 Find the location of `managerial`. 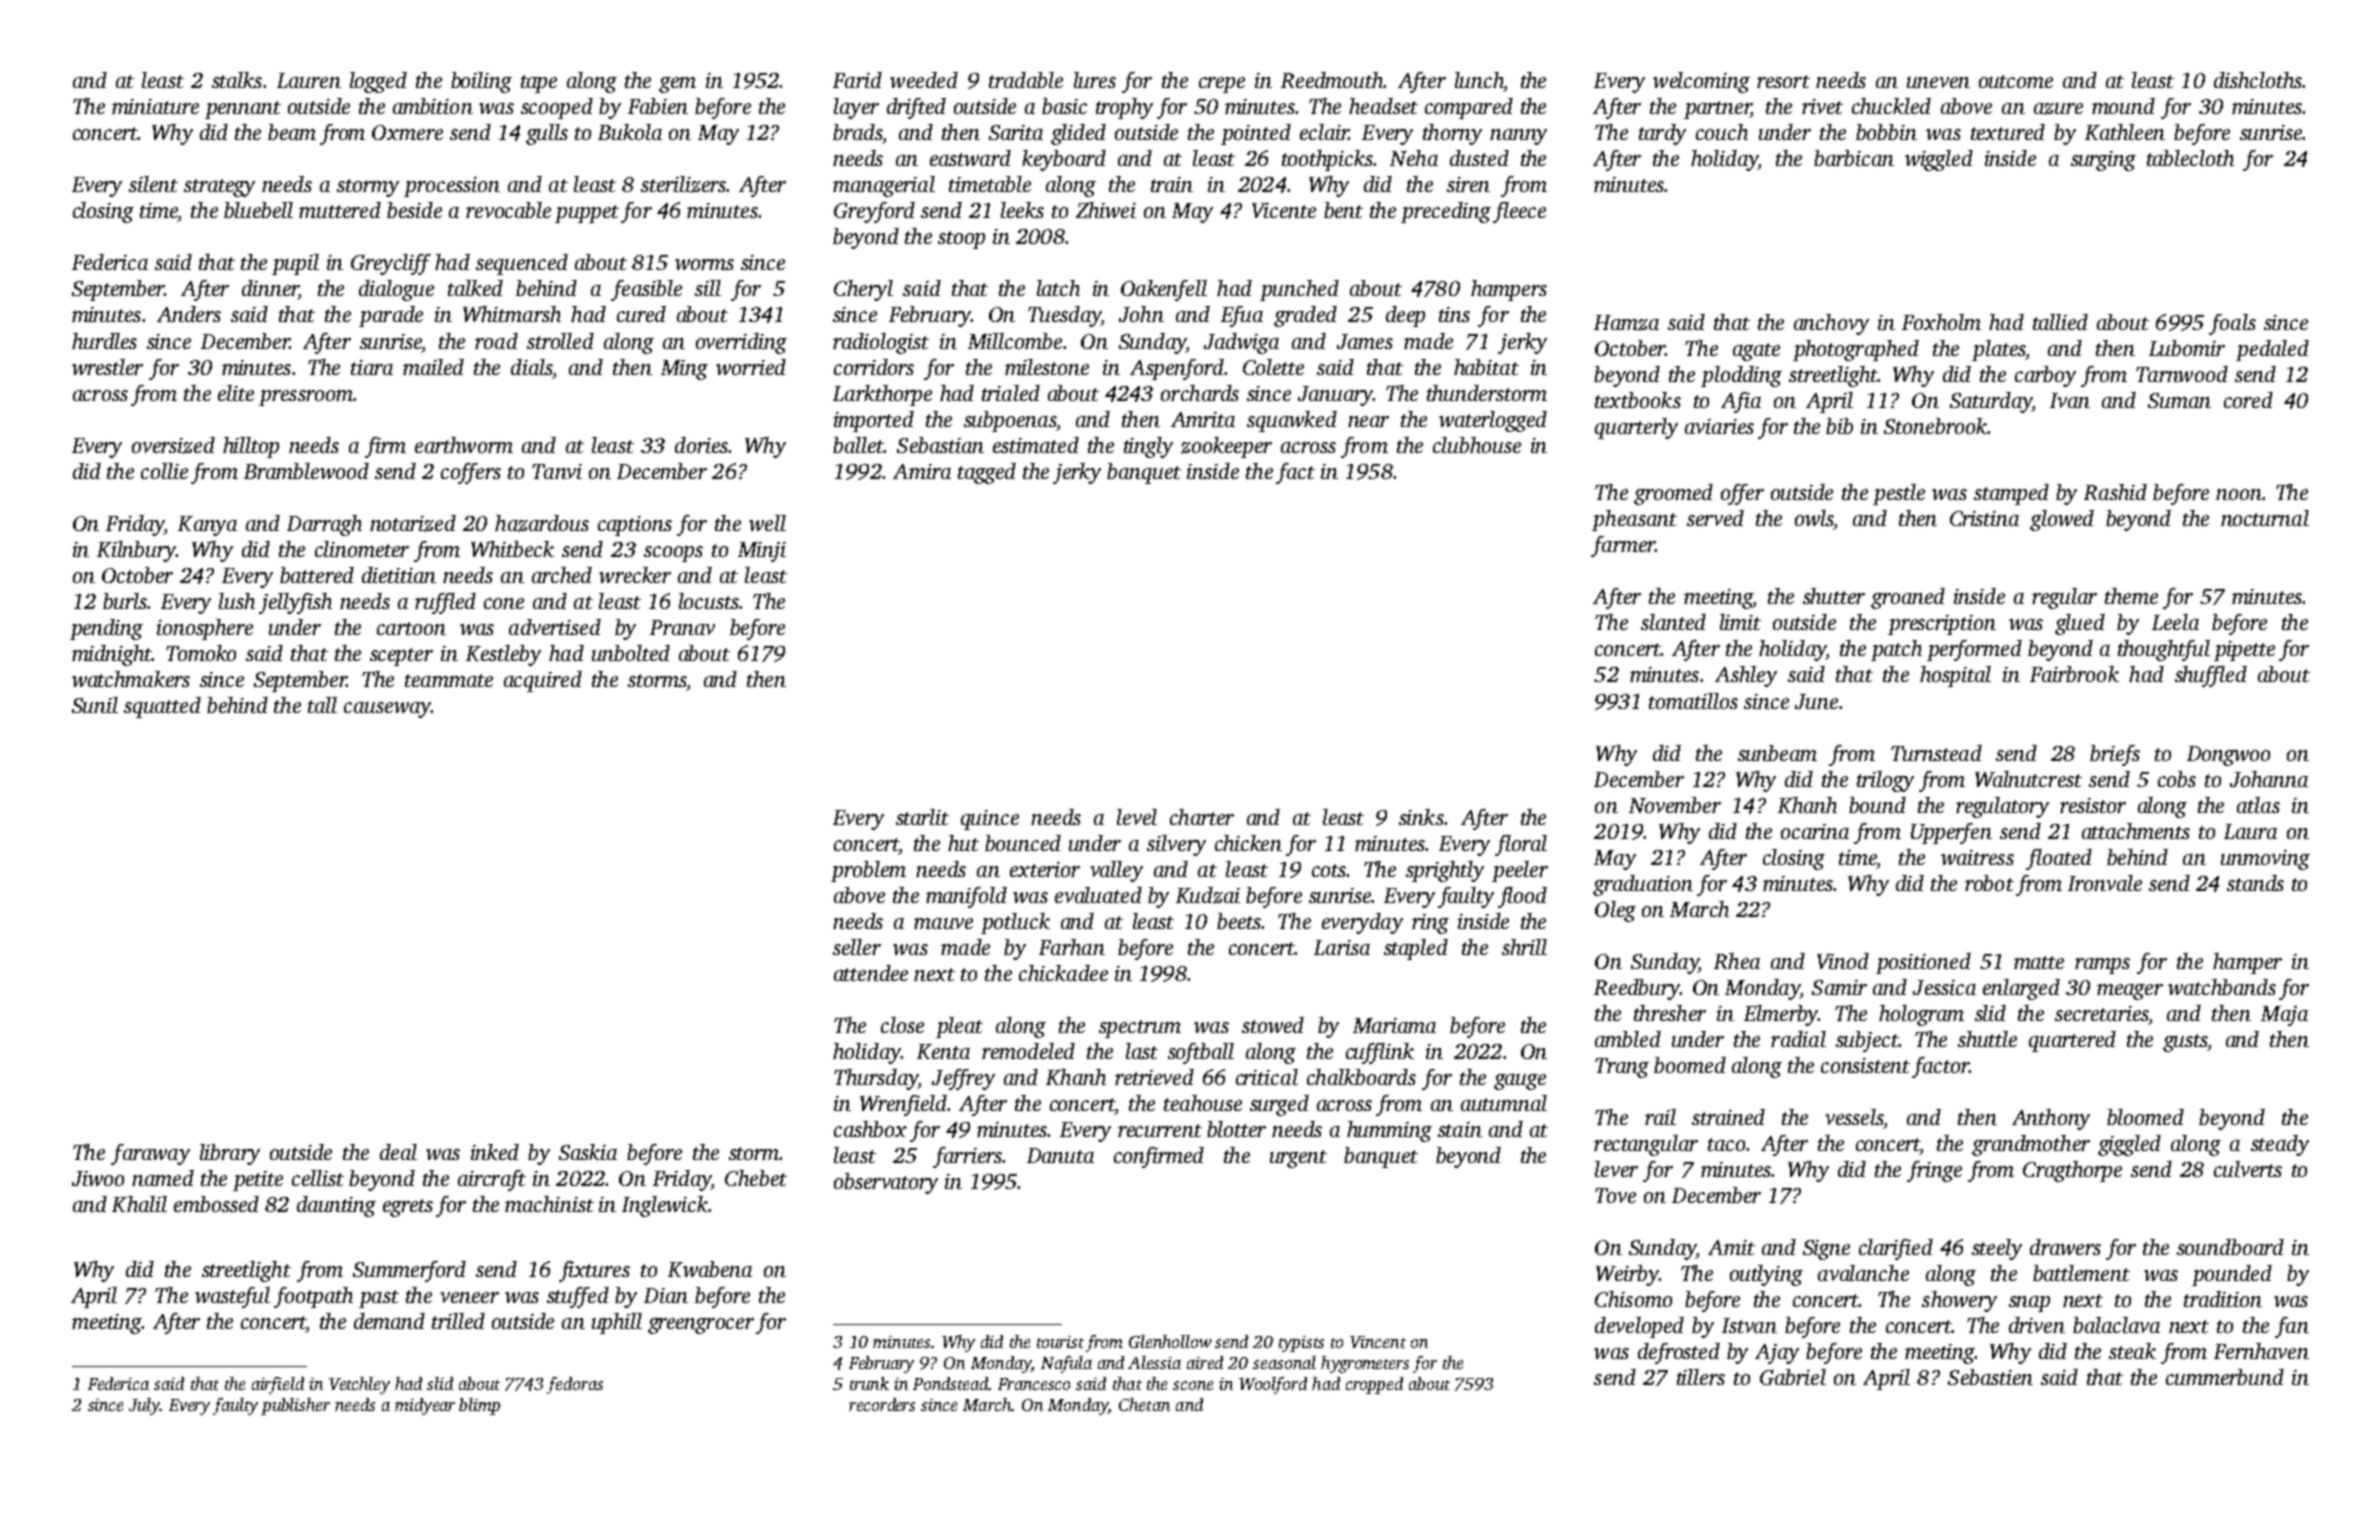

managerial is located at coordinates (884, 186).
